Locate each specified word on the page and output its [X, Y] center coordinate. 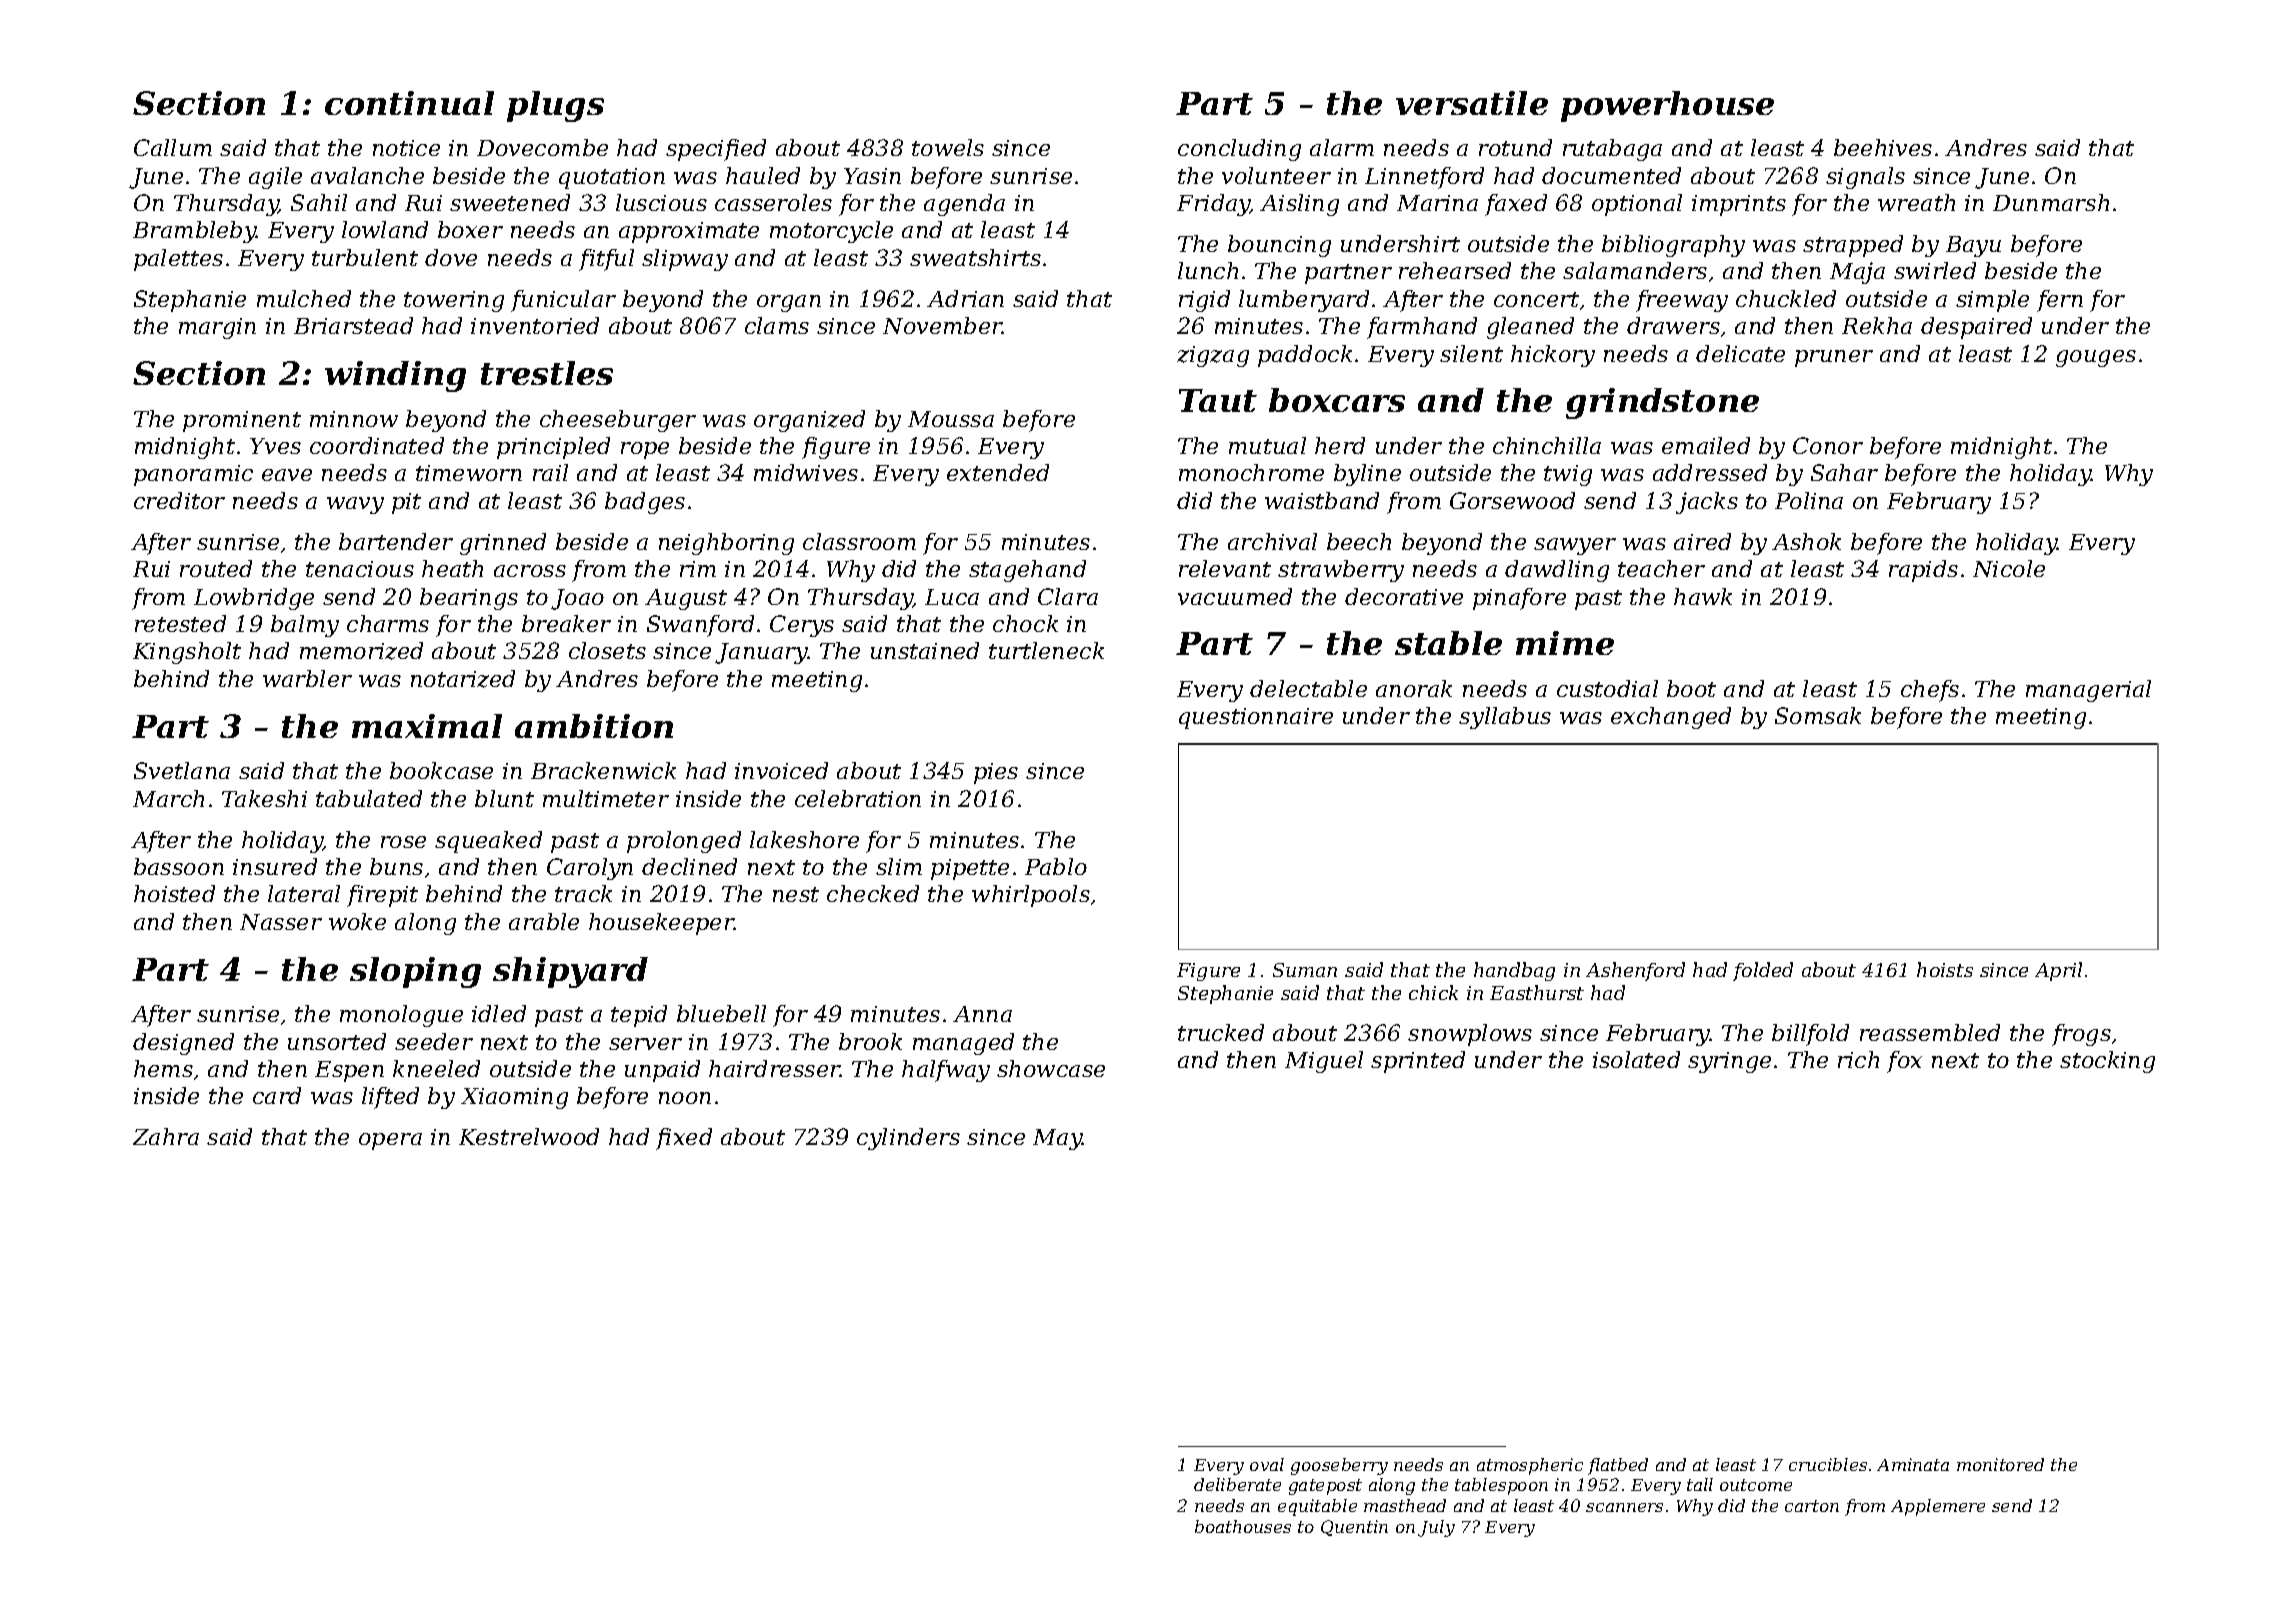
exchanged [1671, 718]
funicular [563, 301]
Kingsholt [187, 653]
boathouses [1243, 1526]
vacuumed [1235, 596]
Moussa [951, 419]
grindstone [1662, 403]
